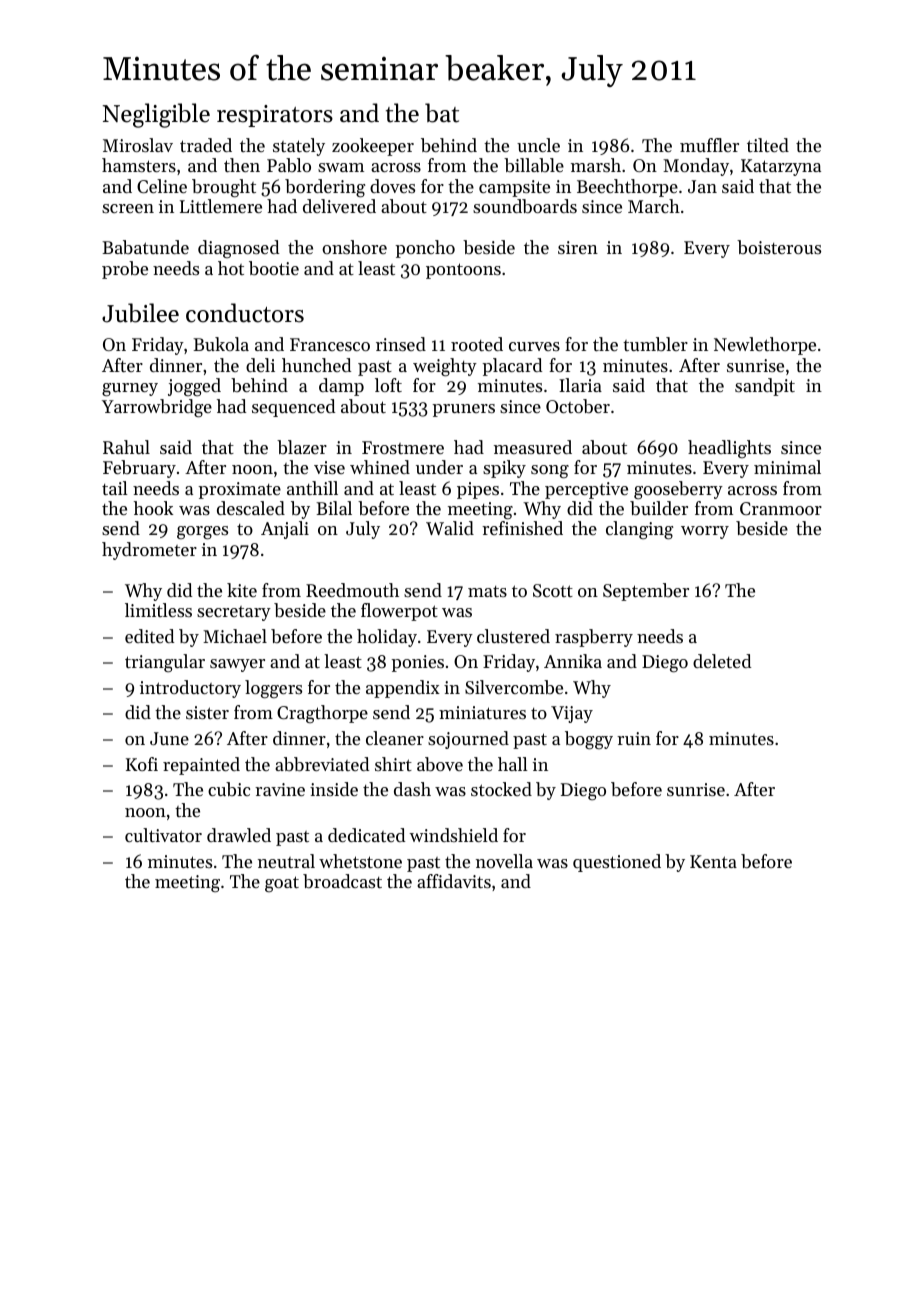 Image resolution: width=924 pixels, height=1308 pixels. Describe the element at coordinates (781, 508) in the screenshot. I see `Cranmoor` at that location.
